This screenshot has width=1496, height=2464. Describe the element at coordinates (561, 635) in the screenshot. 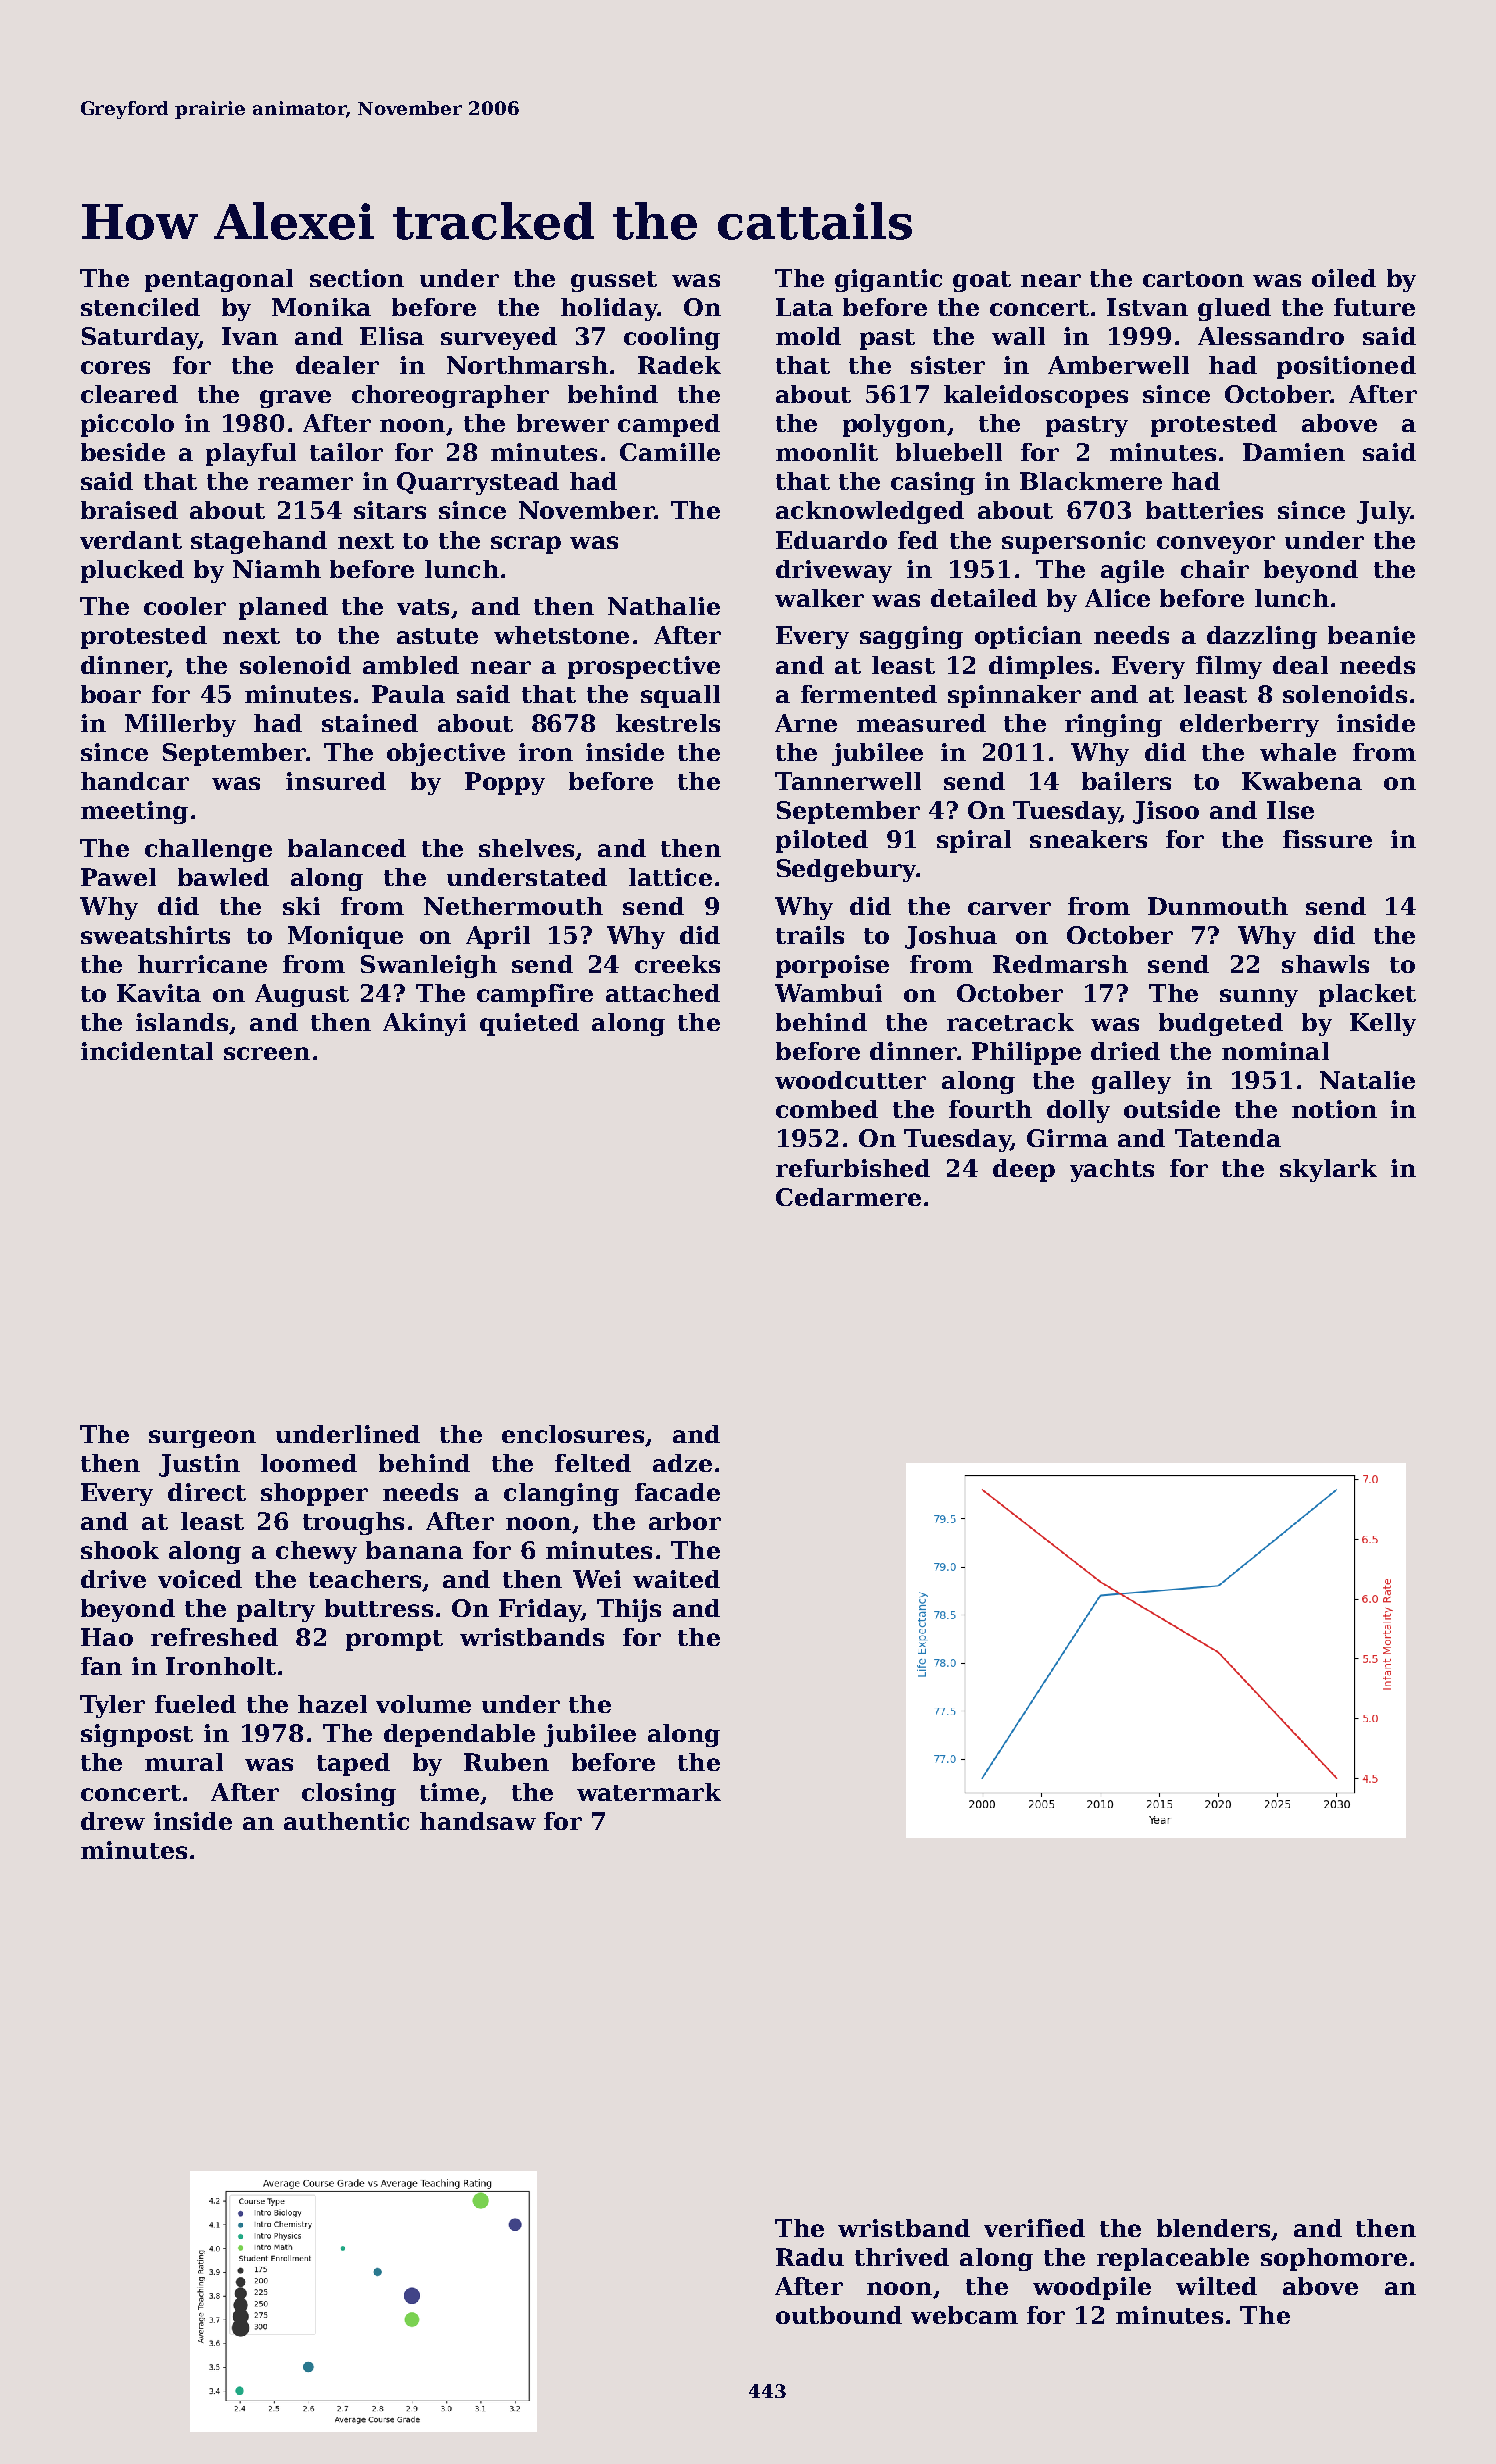

I see `whetstone` at that location.
